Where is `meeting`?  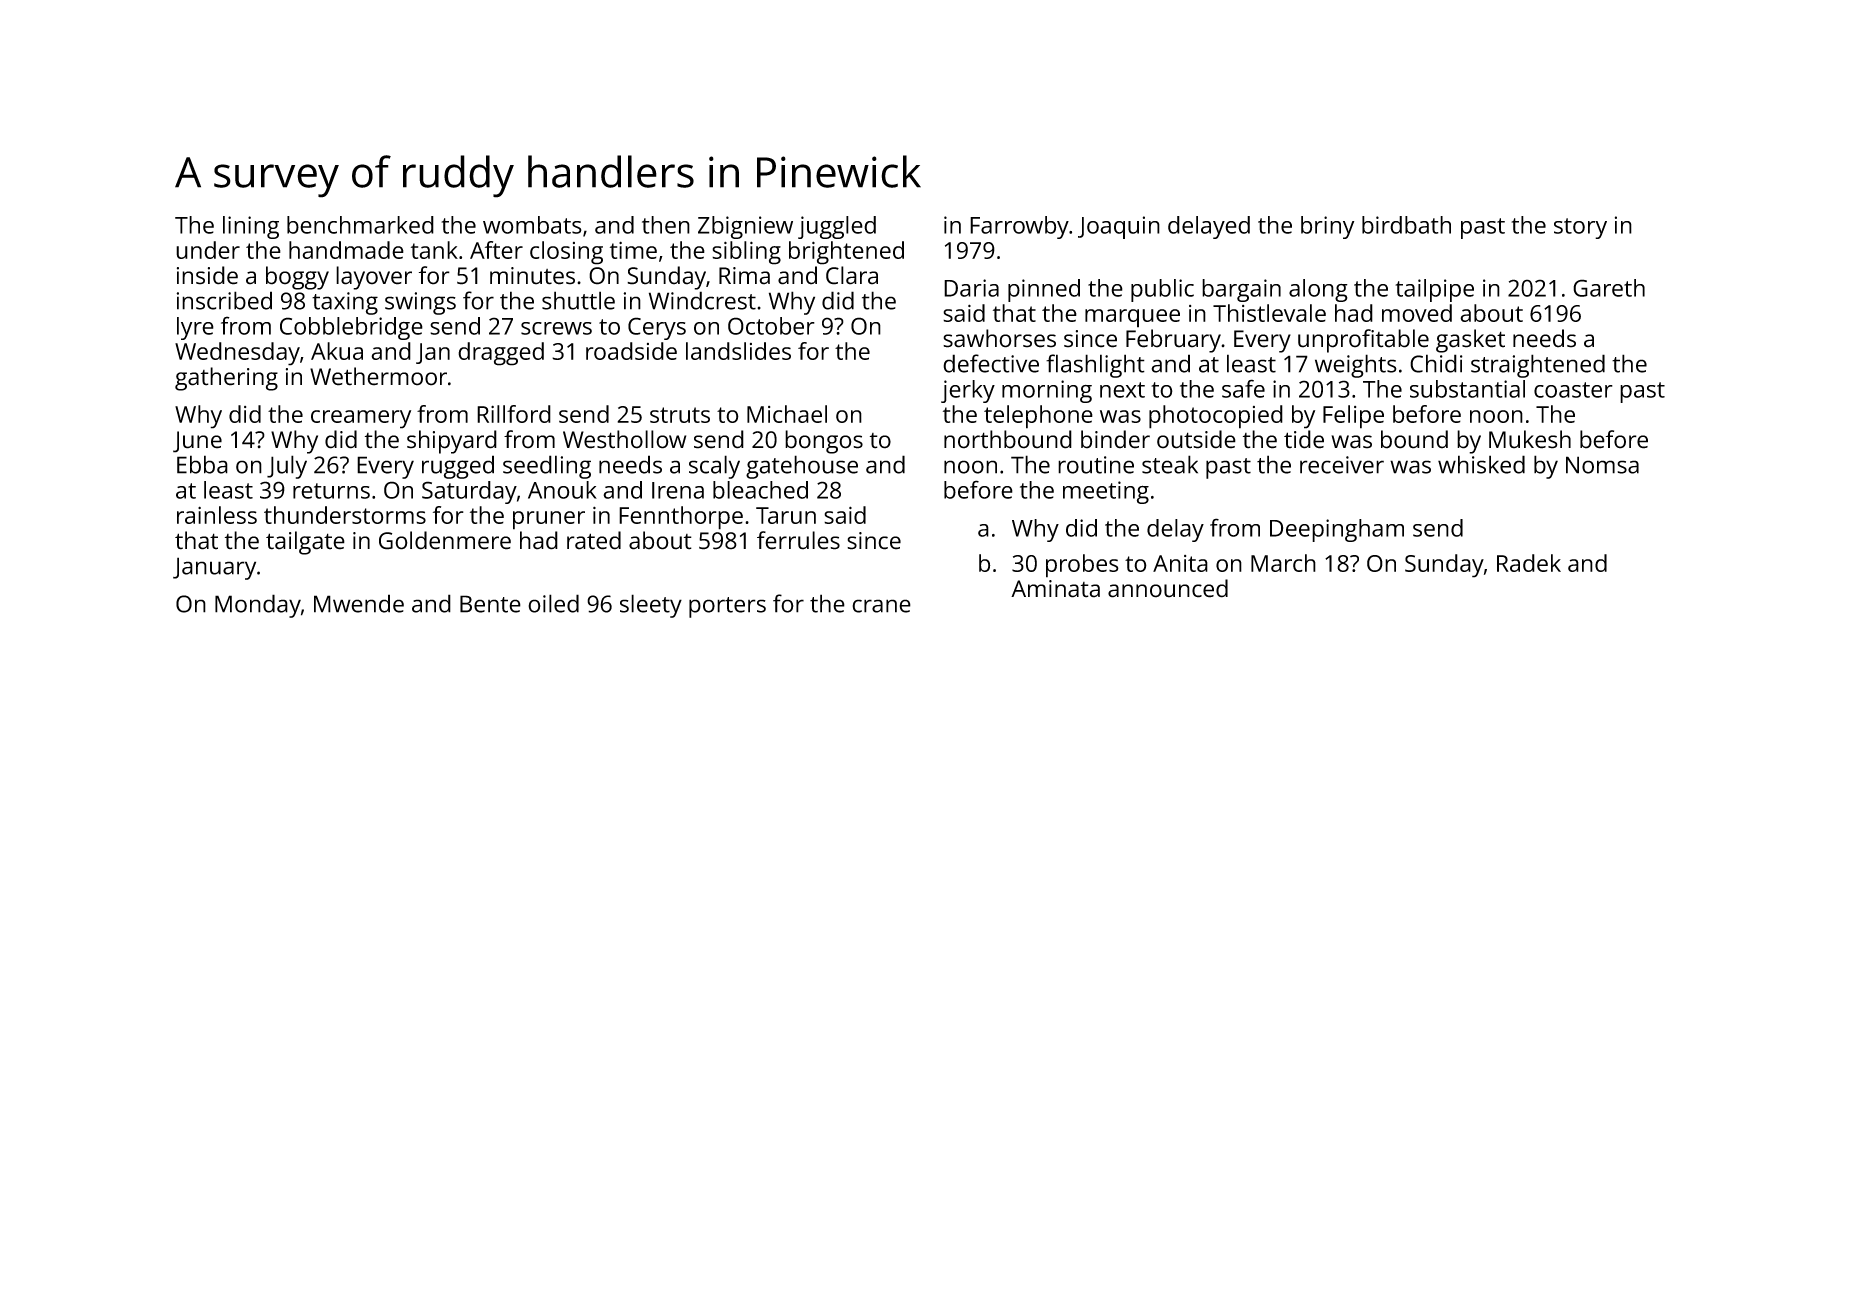 meeting is located at coordinates (1106, 492).
